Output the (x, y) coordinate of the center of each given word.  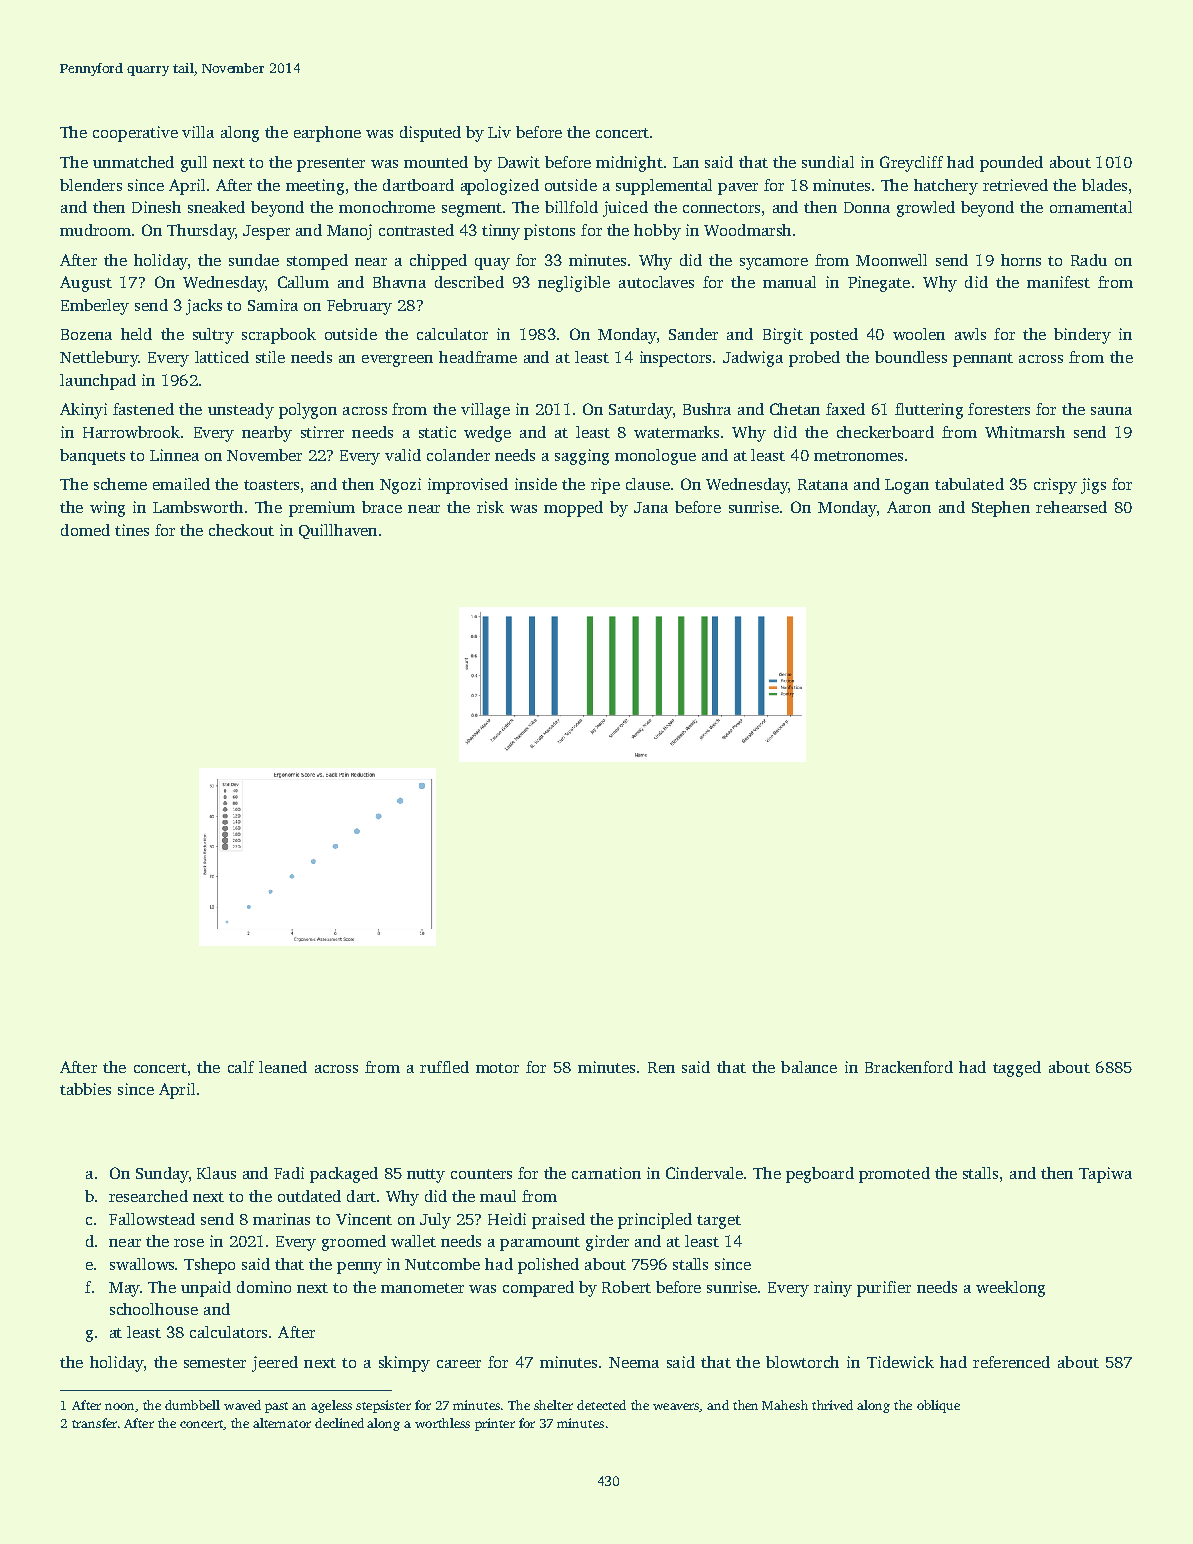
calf (241, 1067)
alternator (282, 1423)
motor (497, 1068)
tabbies (85, 1089)
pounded (1011, 164)
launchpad (98, 382)
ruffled (444, 1067)
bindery (1082, 336)
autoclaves (656, 282)
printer (495, 1424)
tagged (1017, 1069)
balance (809, 1067)
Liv (499, 132)
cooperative (135, 134)
